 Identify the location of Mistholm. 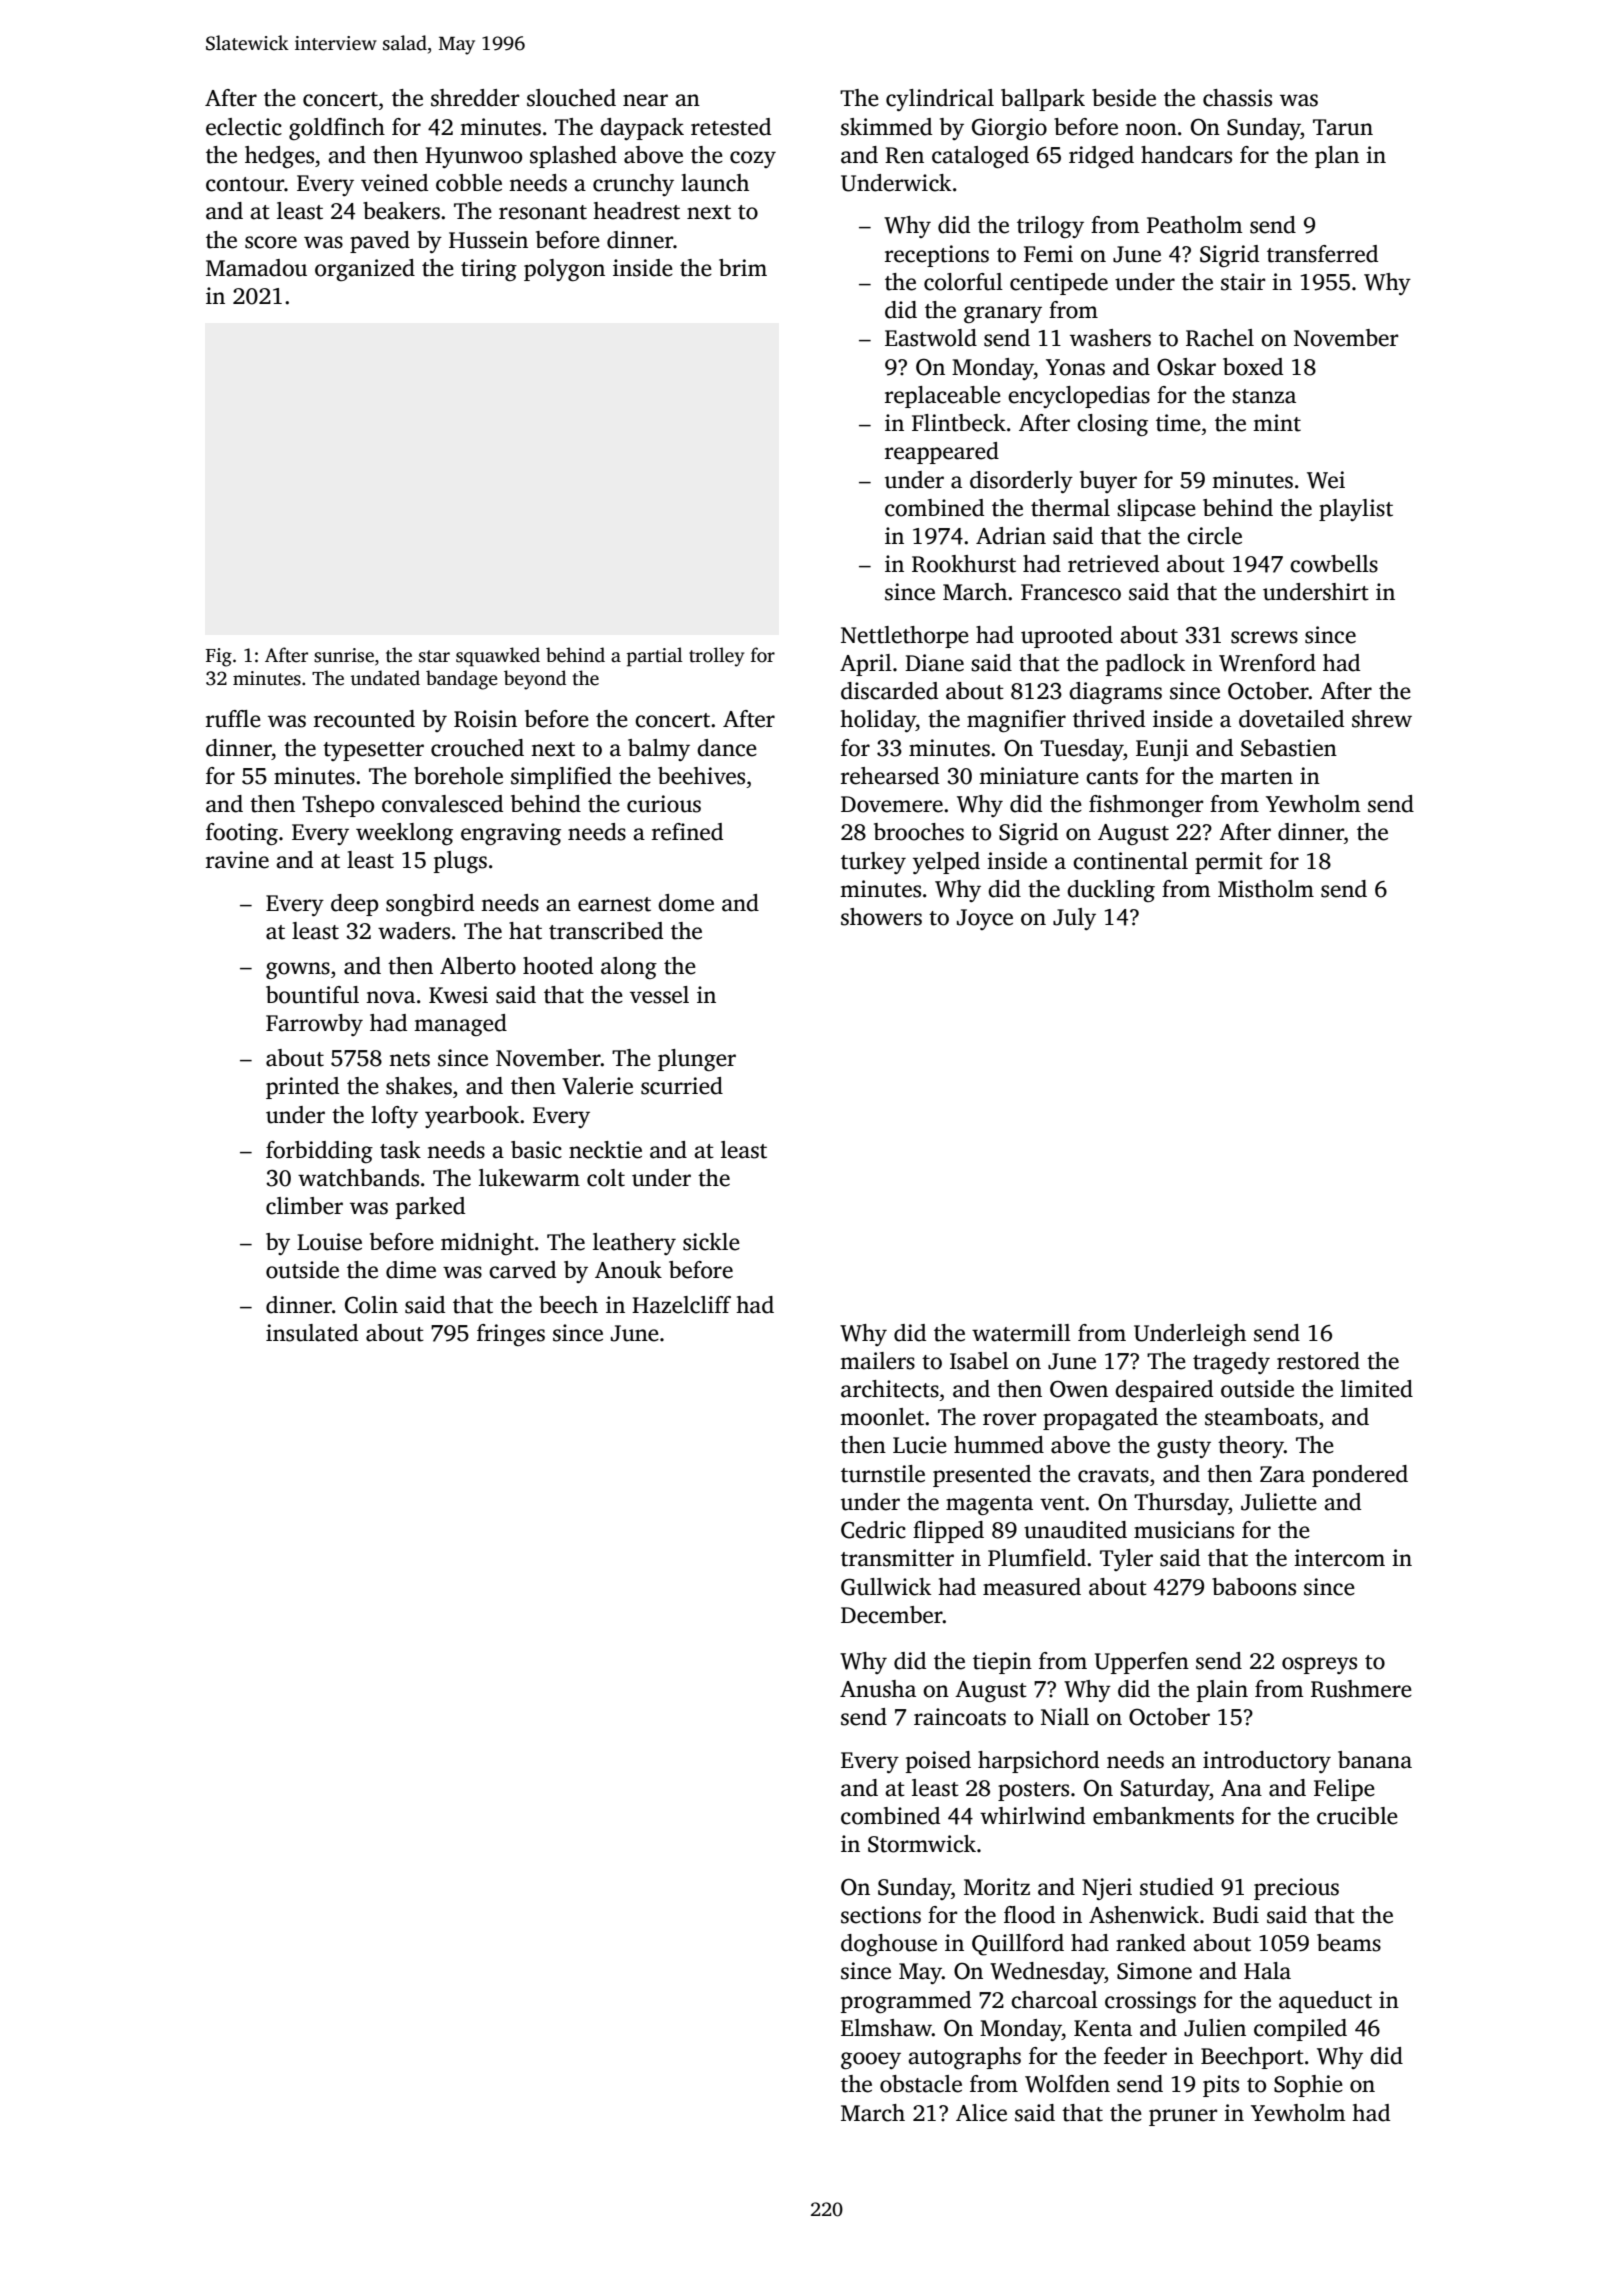
(1266, 889).
